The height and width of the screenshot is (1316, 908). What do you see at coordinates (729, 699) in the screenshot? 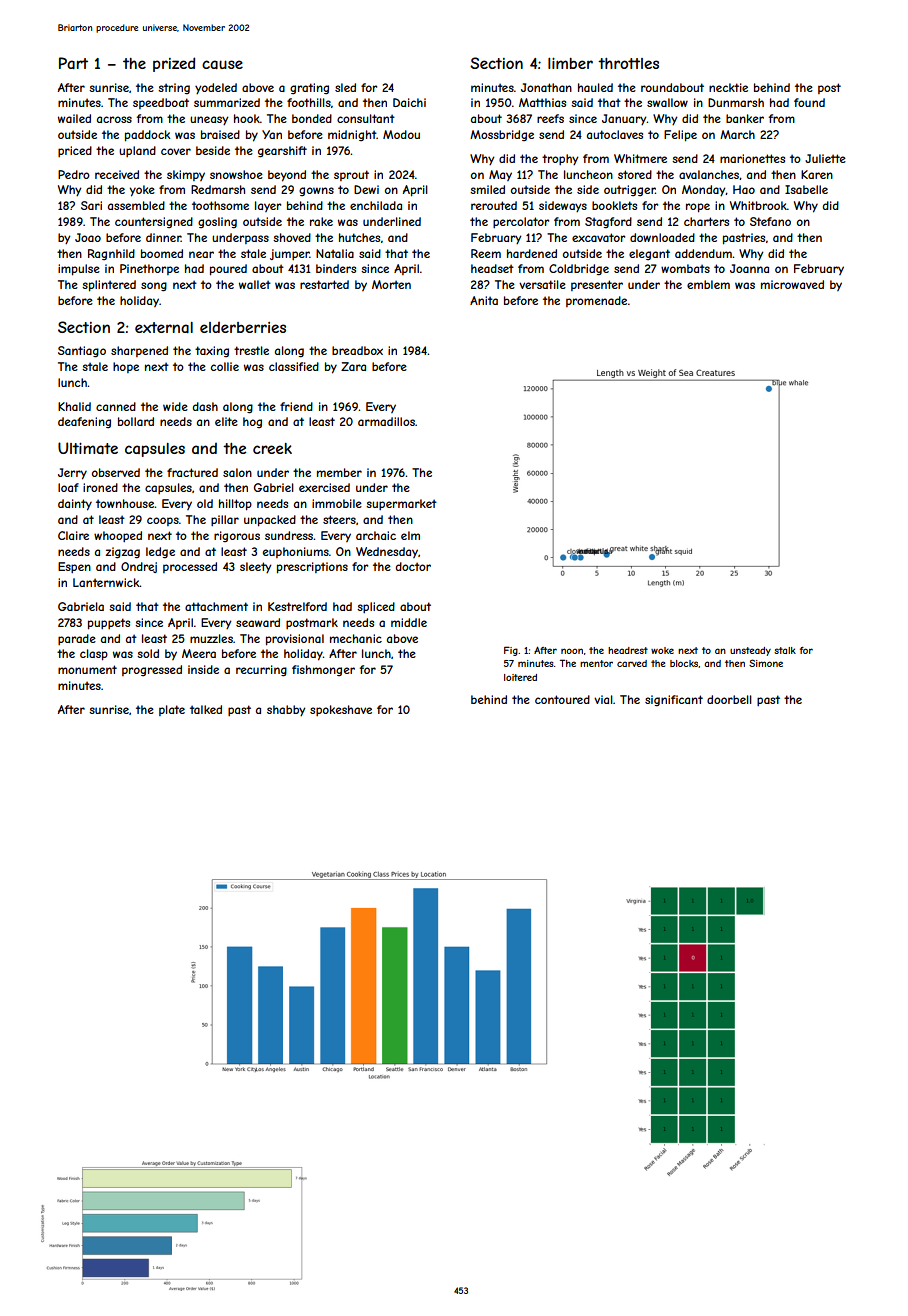
I see `doorbell` at bounding box center [729, 699].
